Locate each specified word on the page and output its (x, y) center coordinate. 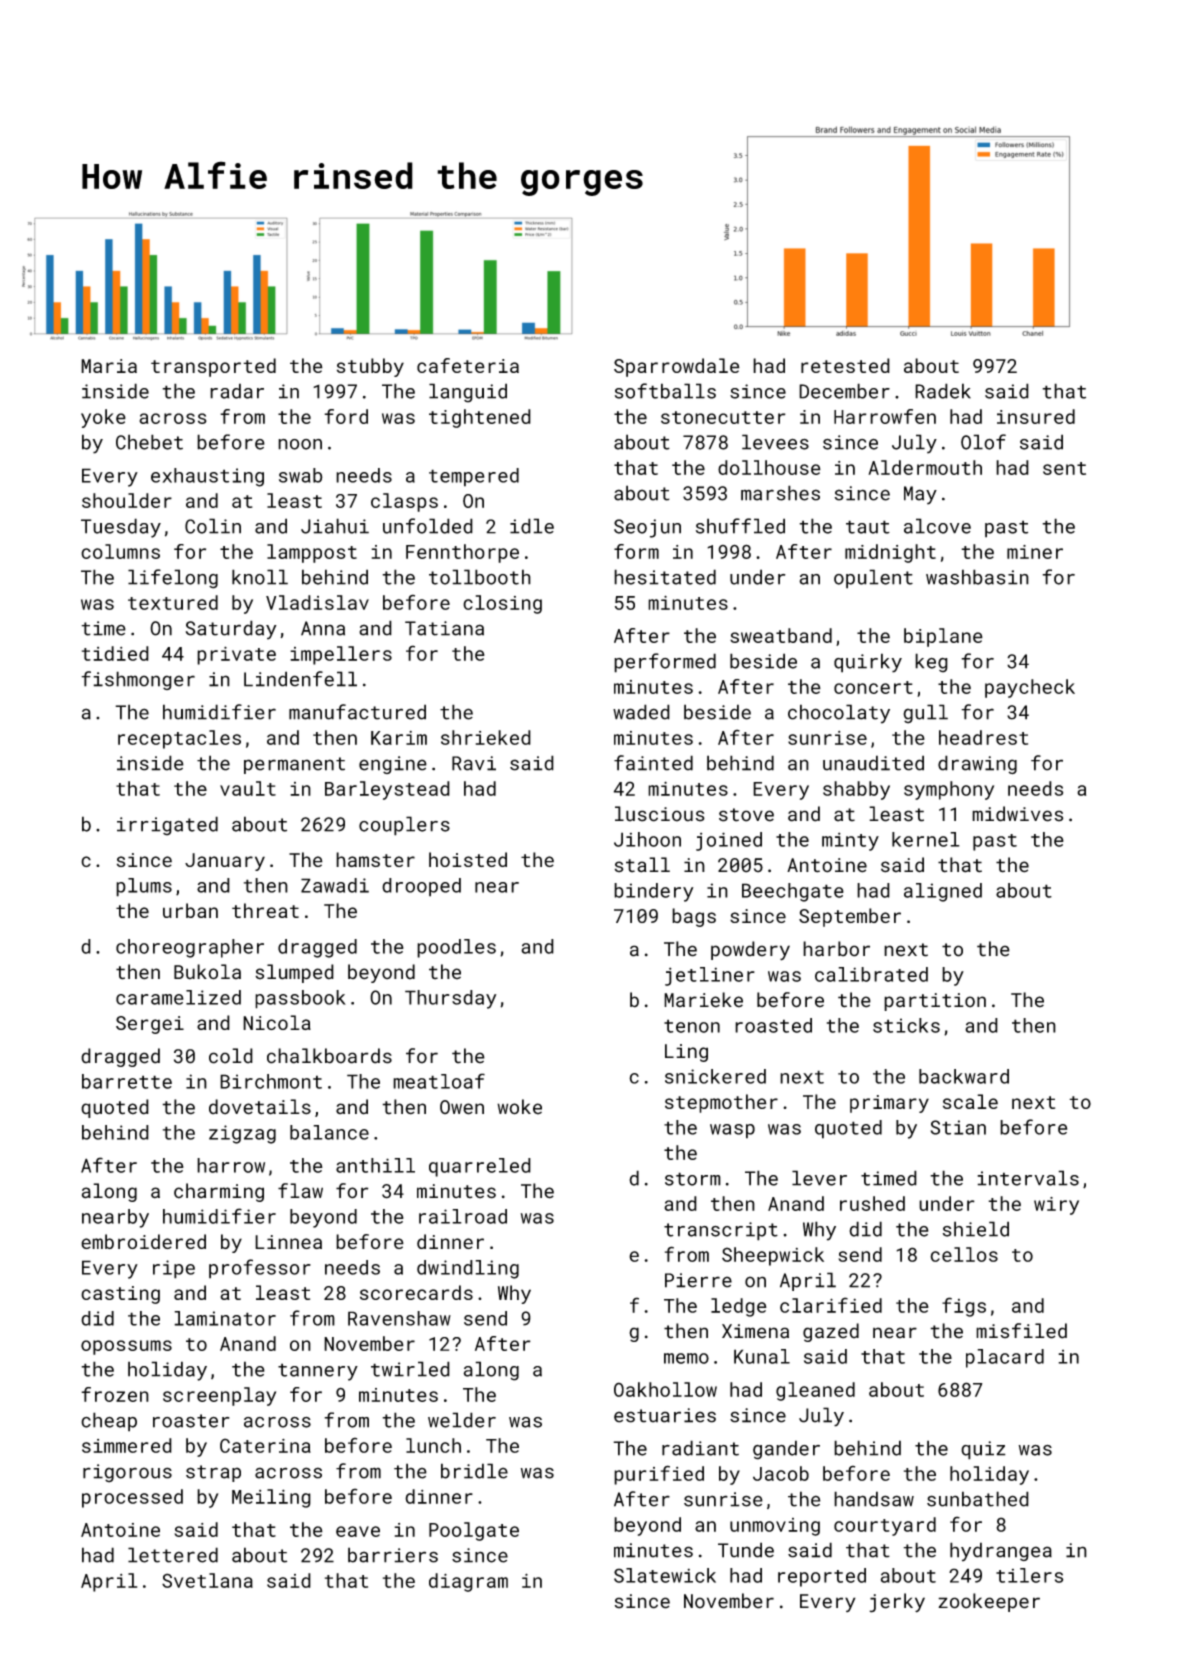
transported (213, 367)
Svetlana (207, 1580)
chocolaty (839, 714)
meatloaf (439, 1081)
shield (976, 1229)
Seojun (647, 528)
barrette (127, 1081)
